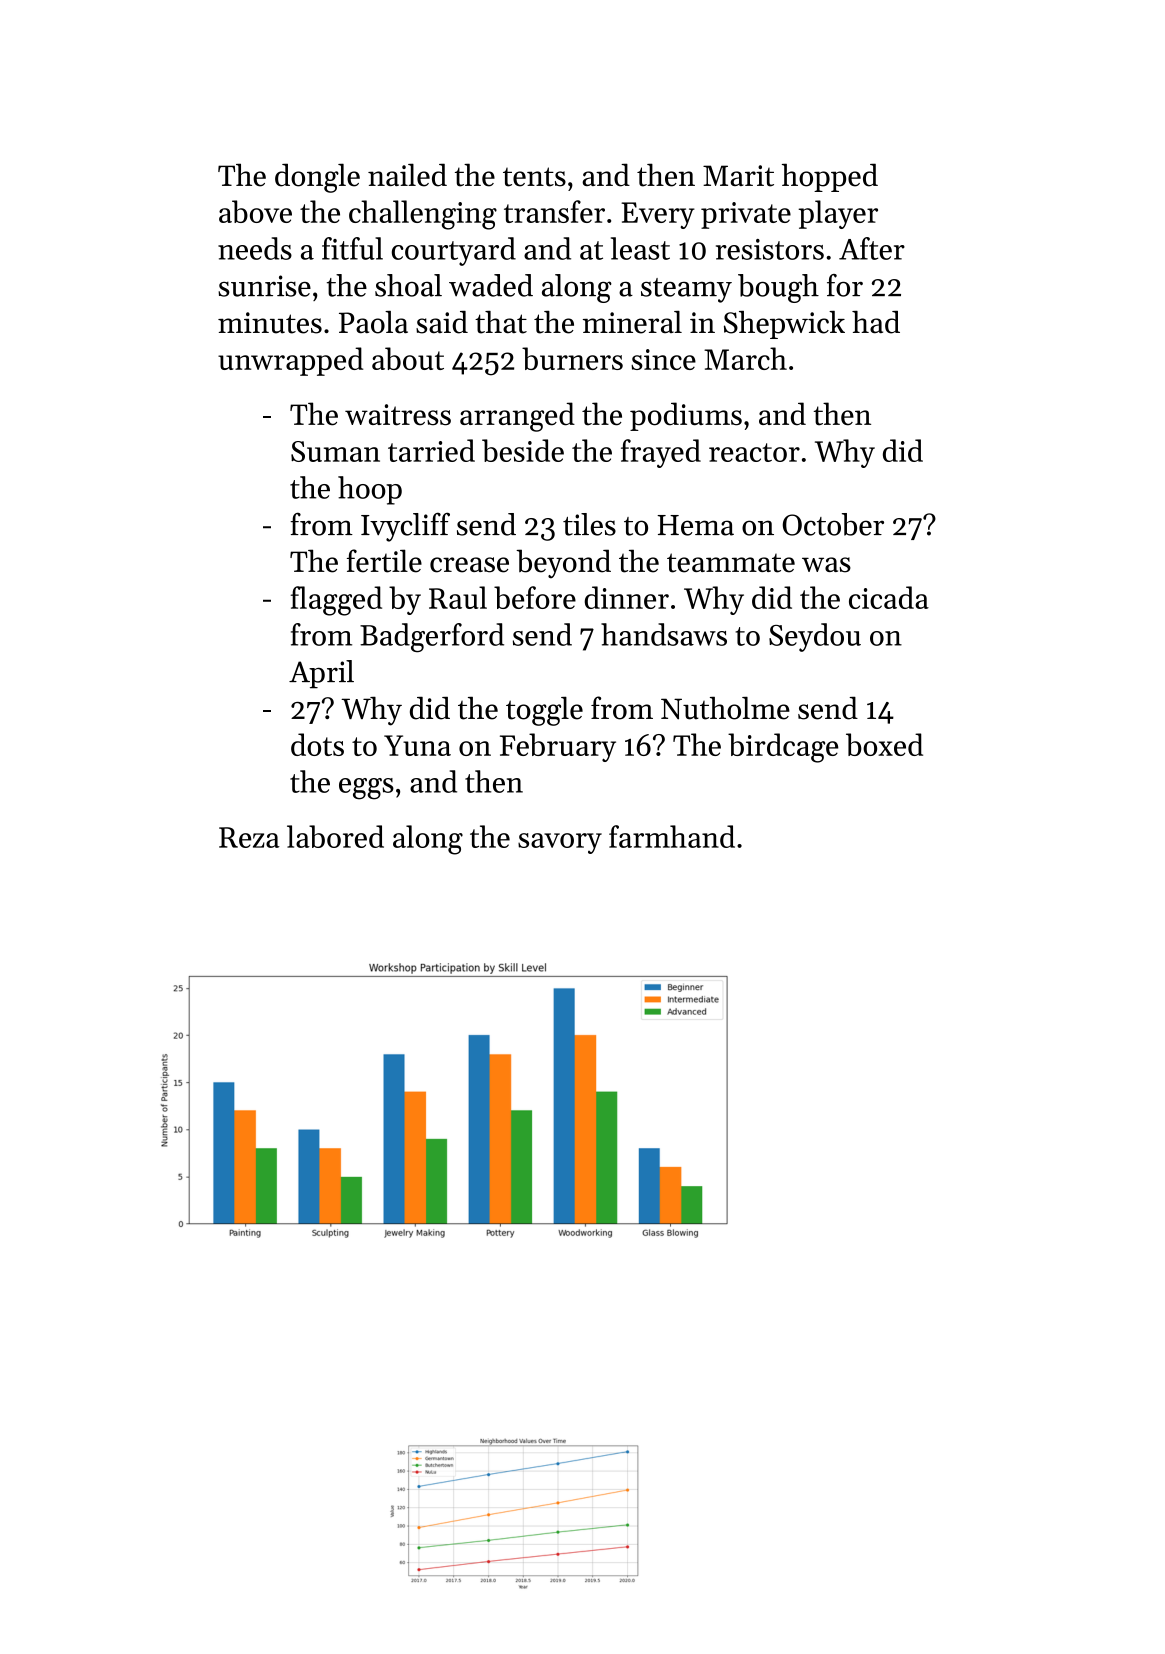 The image size is (1165, 1654). What do you see at coordinates (640, 248) in the screenshot?
I see `least` at bounding box center [640, 248].
